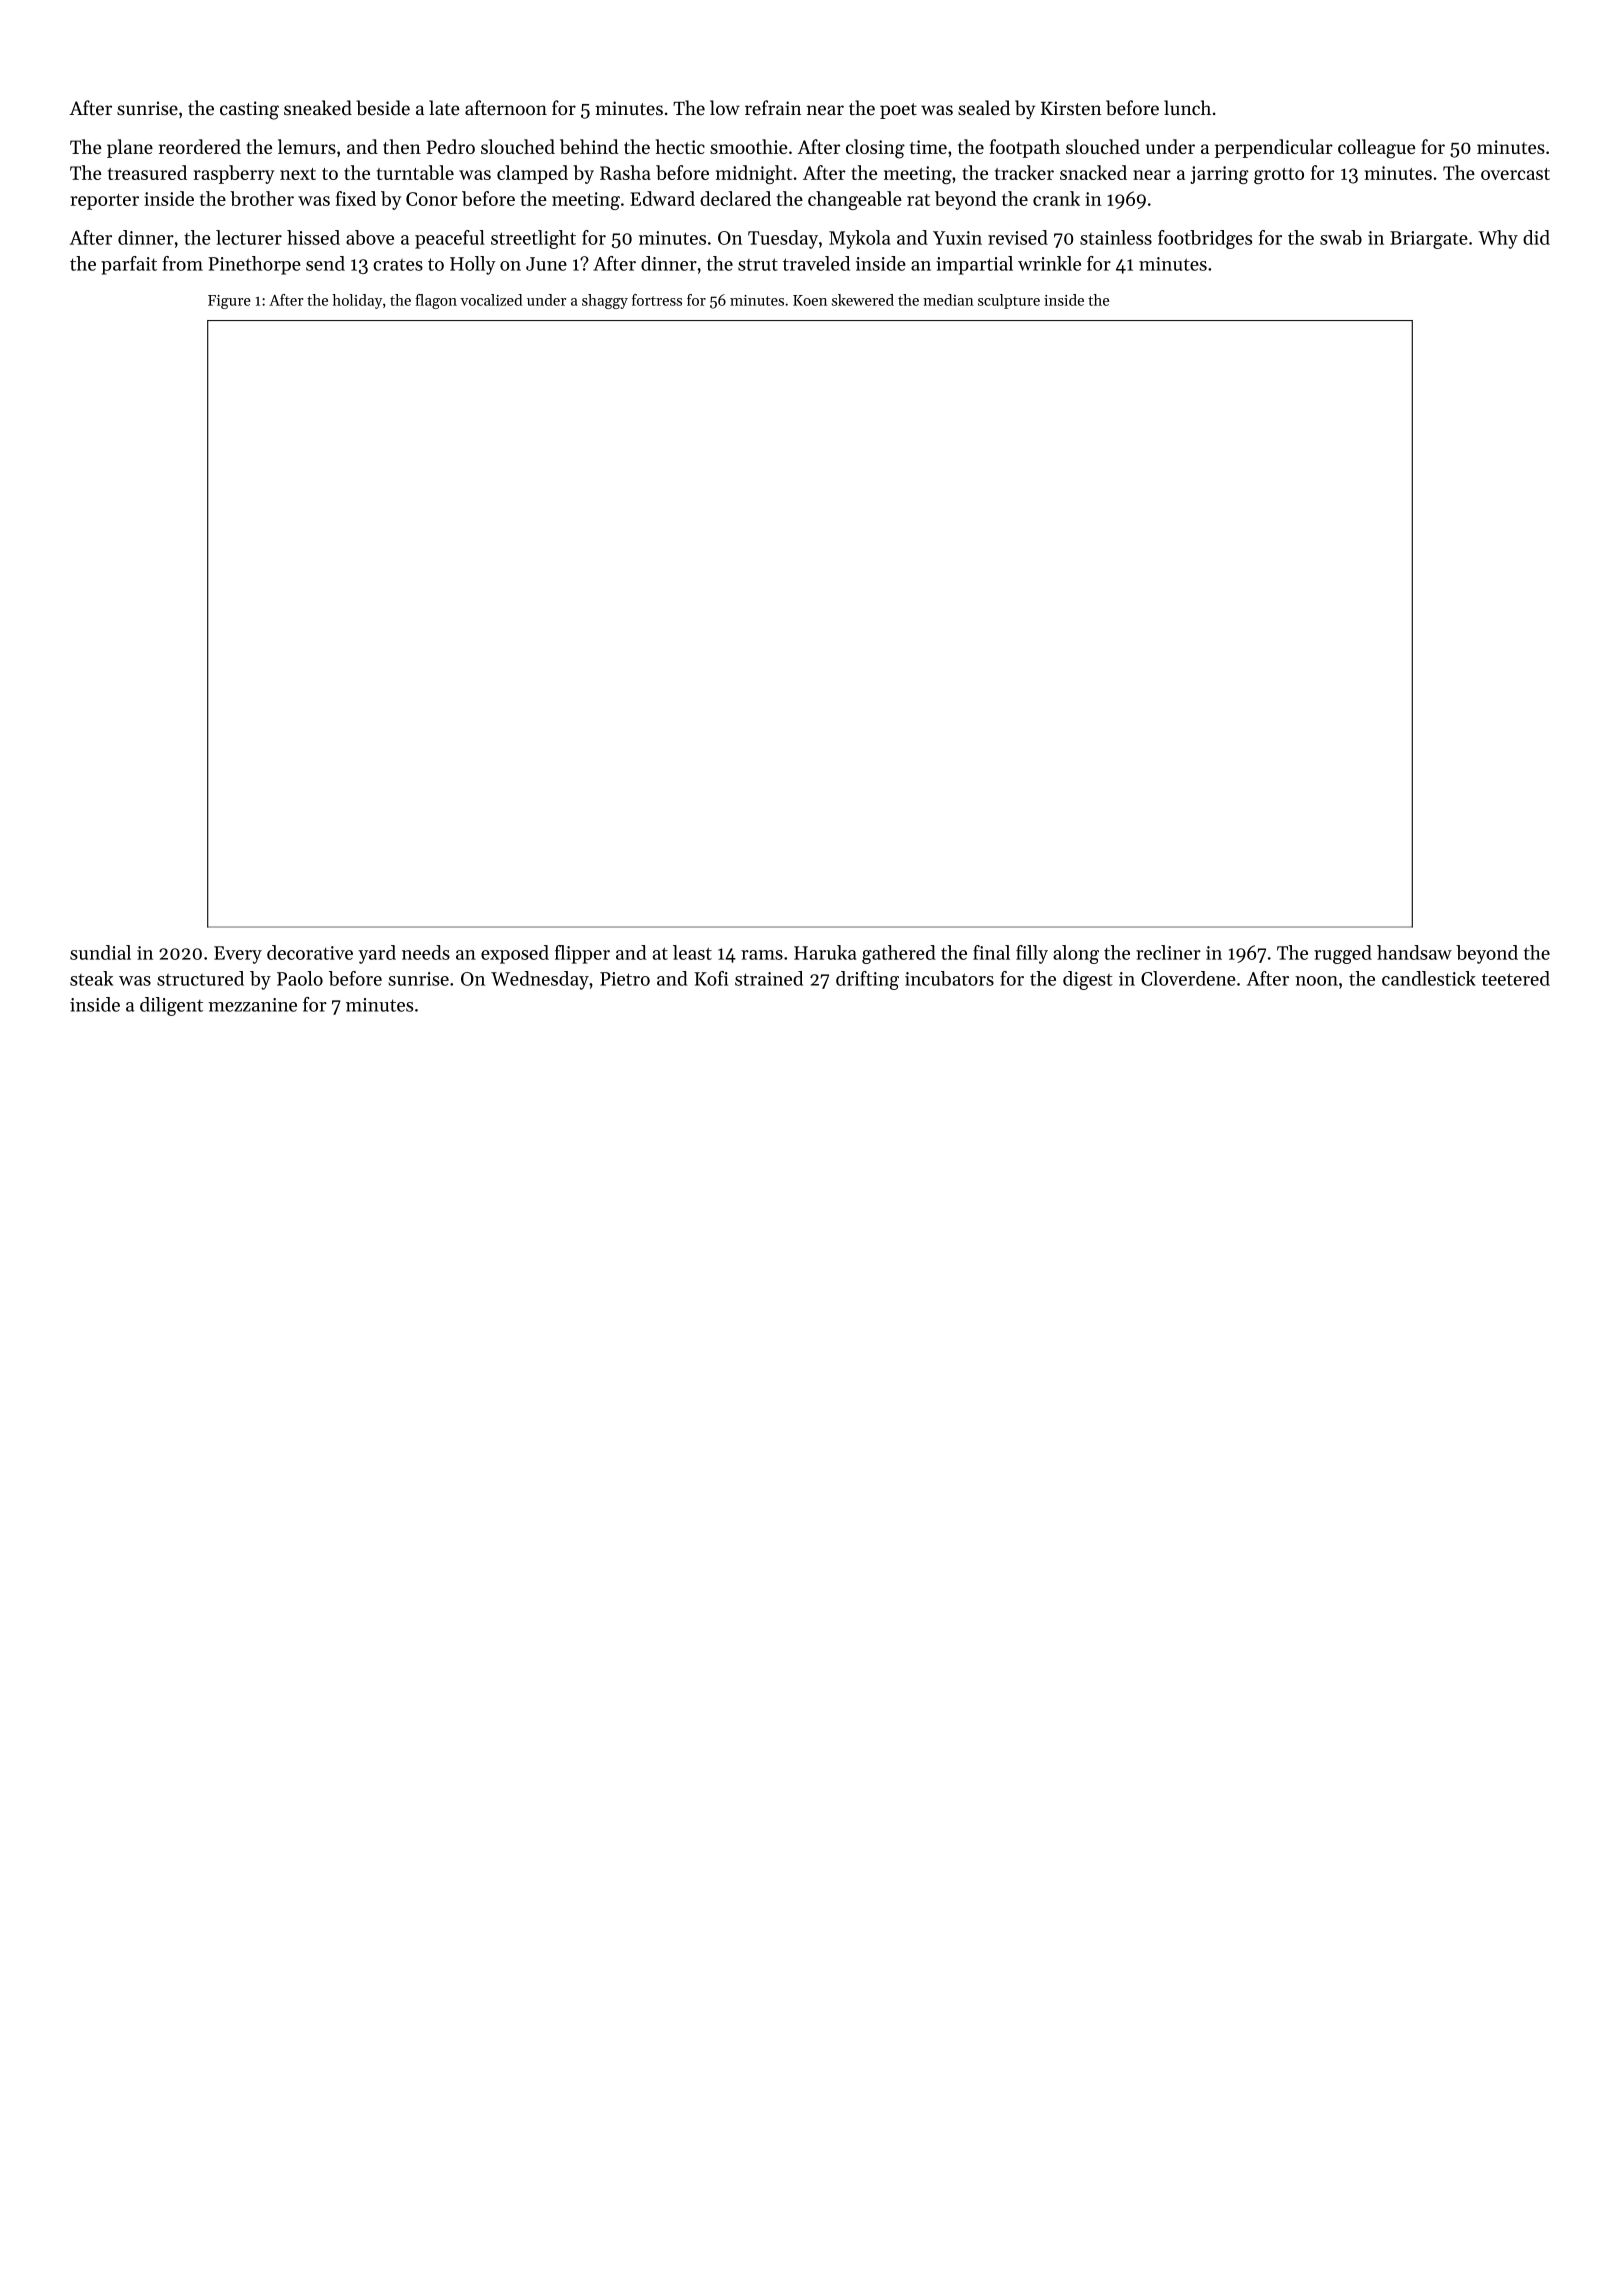 The width and height of the screenshot is (1620, 2292). I want to click on incubators, so click(949, 978).
